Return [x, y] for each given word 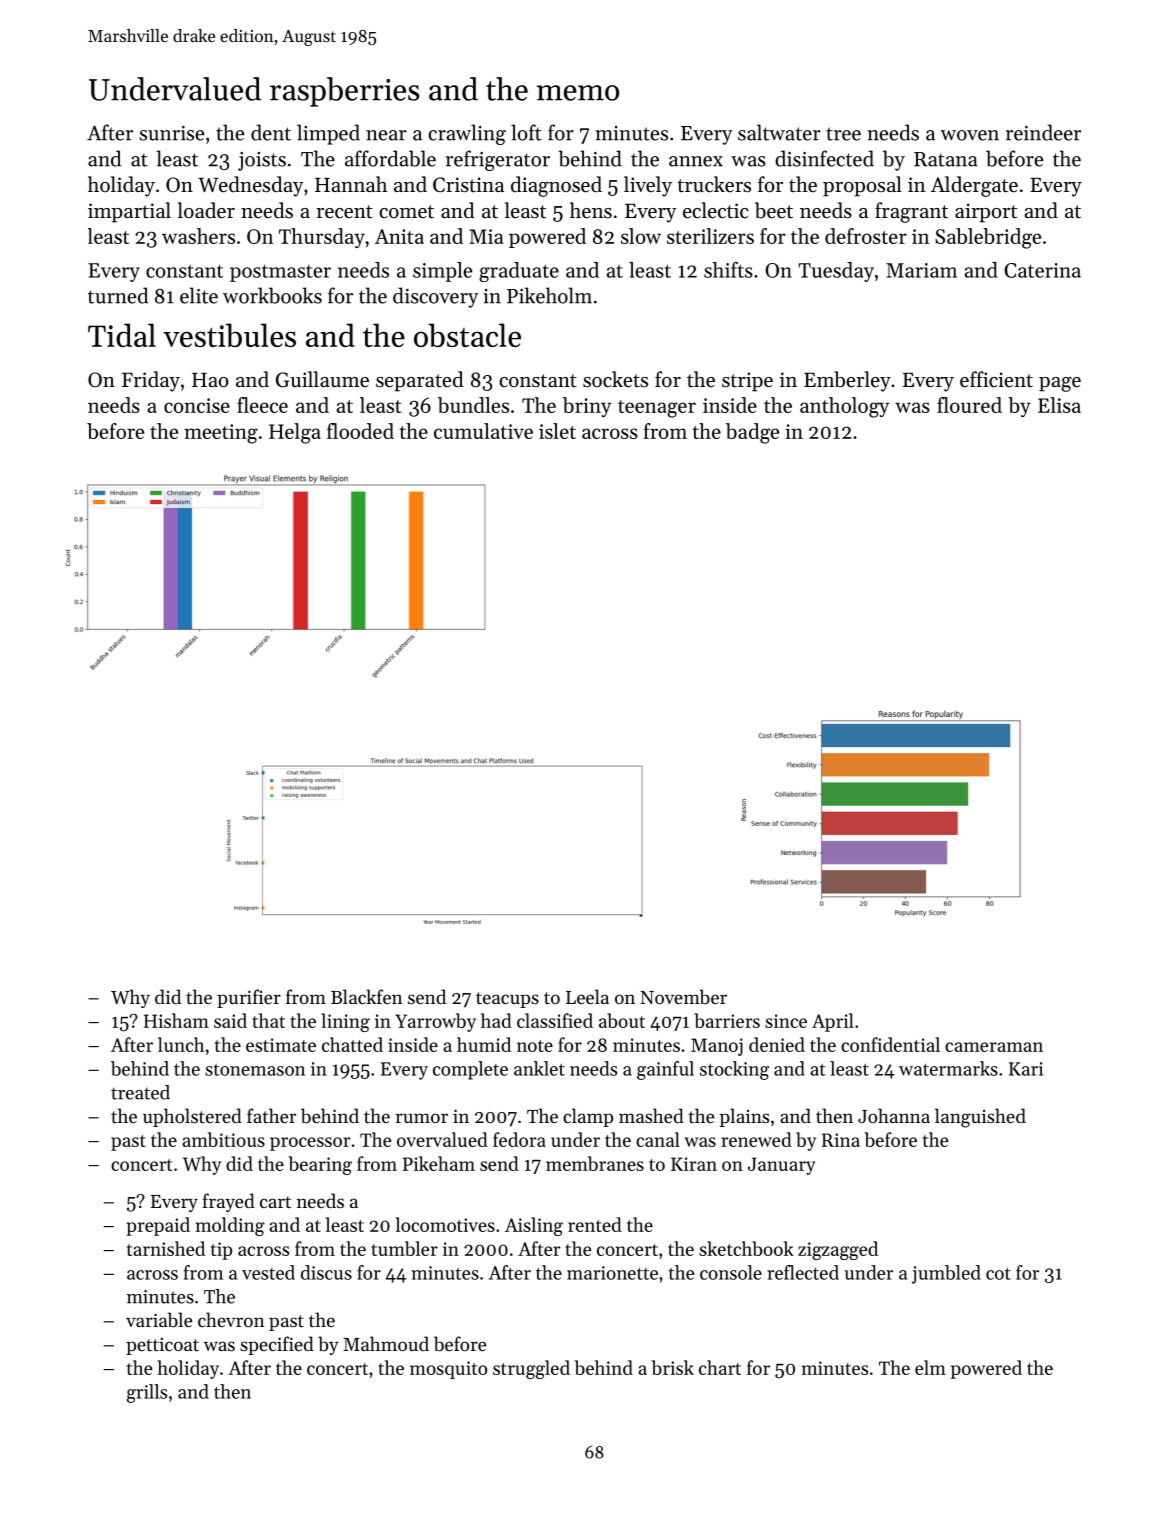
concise [197, 405]
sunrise [171, 133]
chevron [231, 1319]
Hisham [176, 1020]
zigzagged [838, 1250]
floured [969, 405]
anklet [539, 1068]
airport [986, 213]
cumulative [483, 431]
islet [557, 431]
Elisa [1059, 405]
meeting [221, 434]
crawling [467, 134]
